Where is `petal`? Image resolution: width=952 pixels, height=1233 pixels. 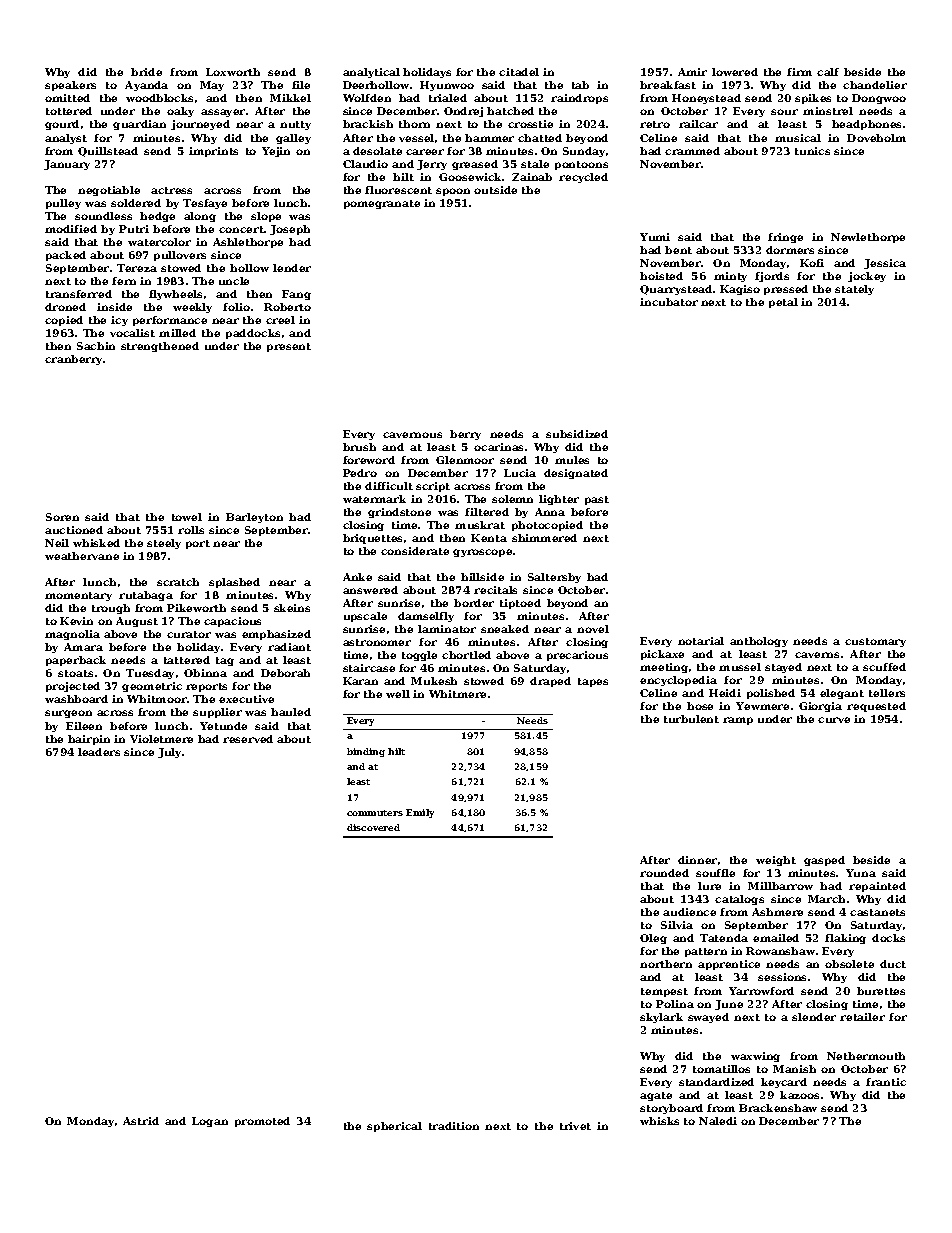
petal is located at coordinates (783, 303).
